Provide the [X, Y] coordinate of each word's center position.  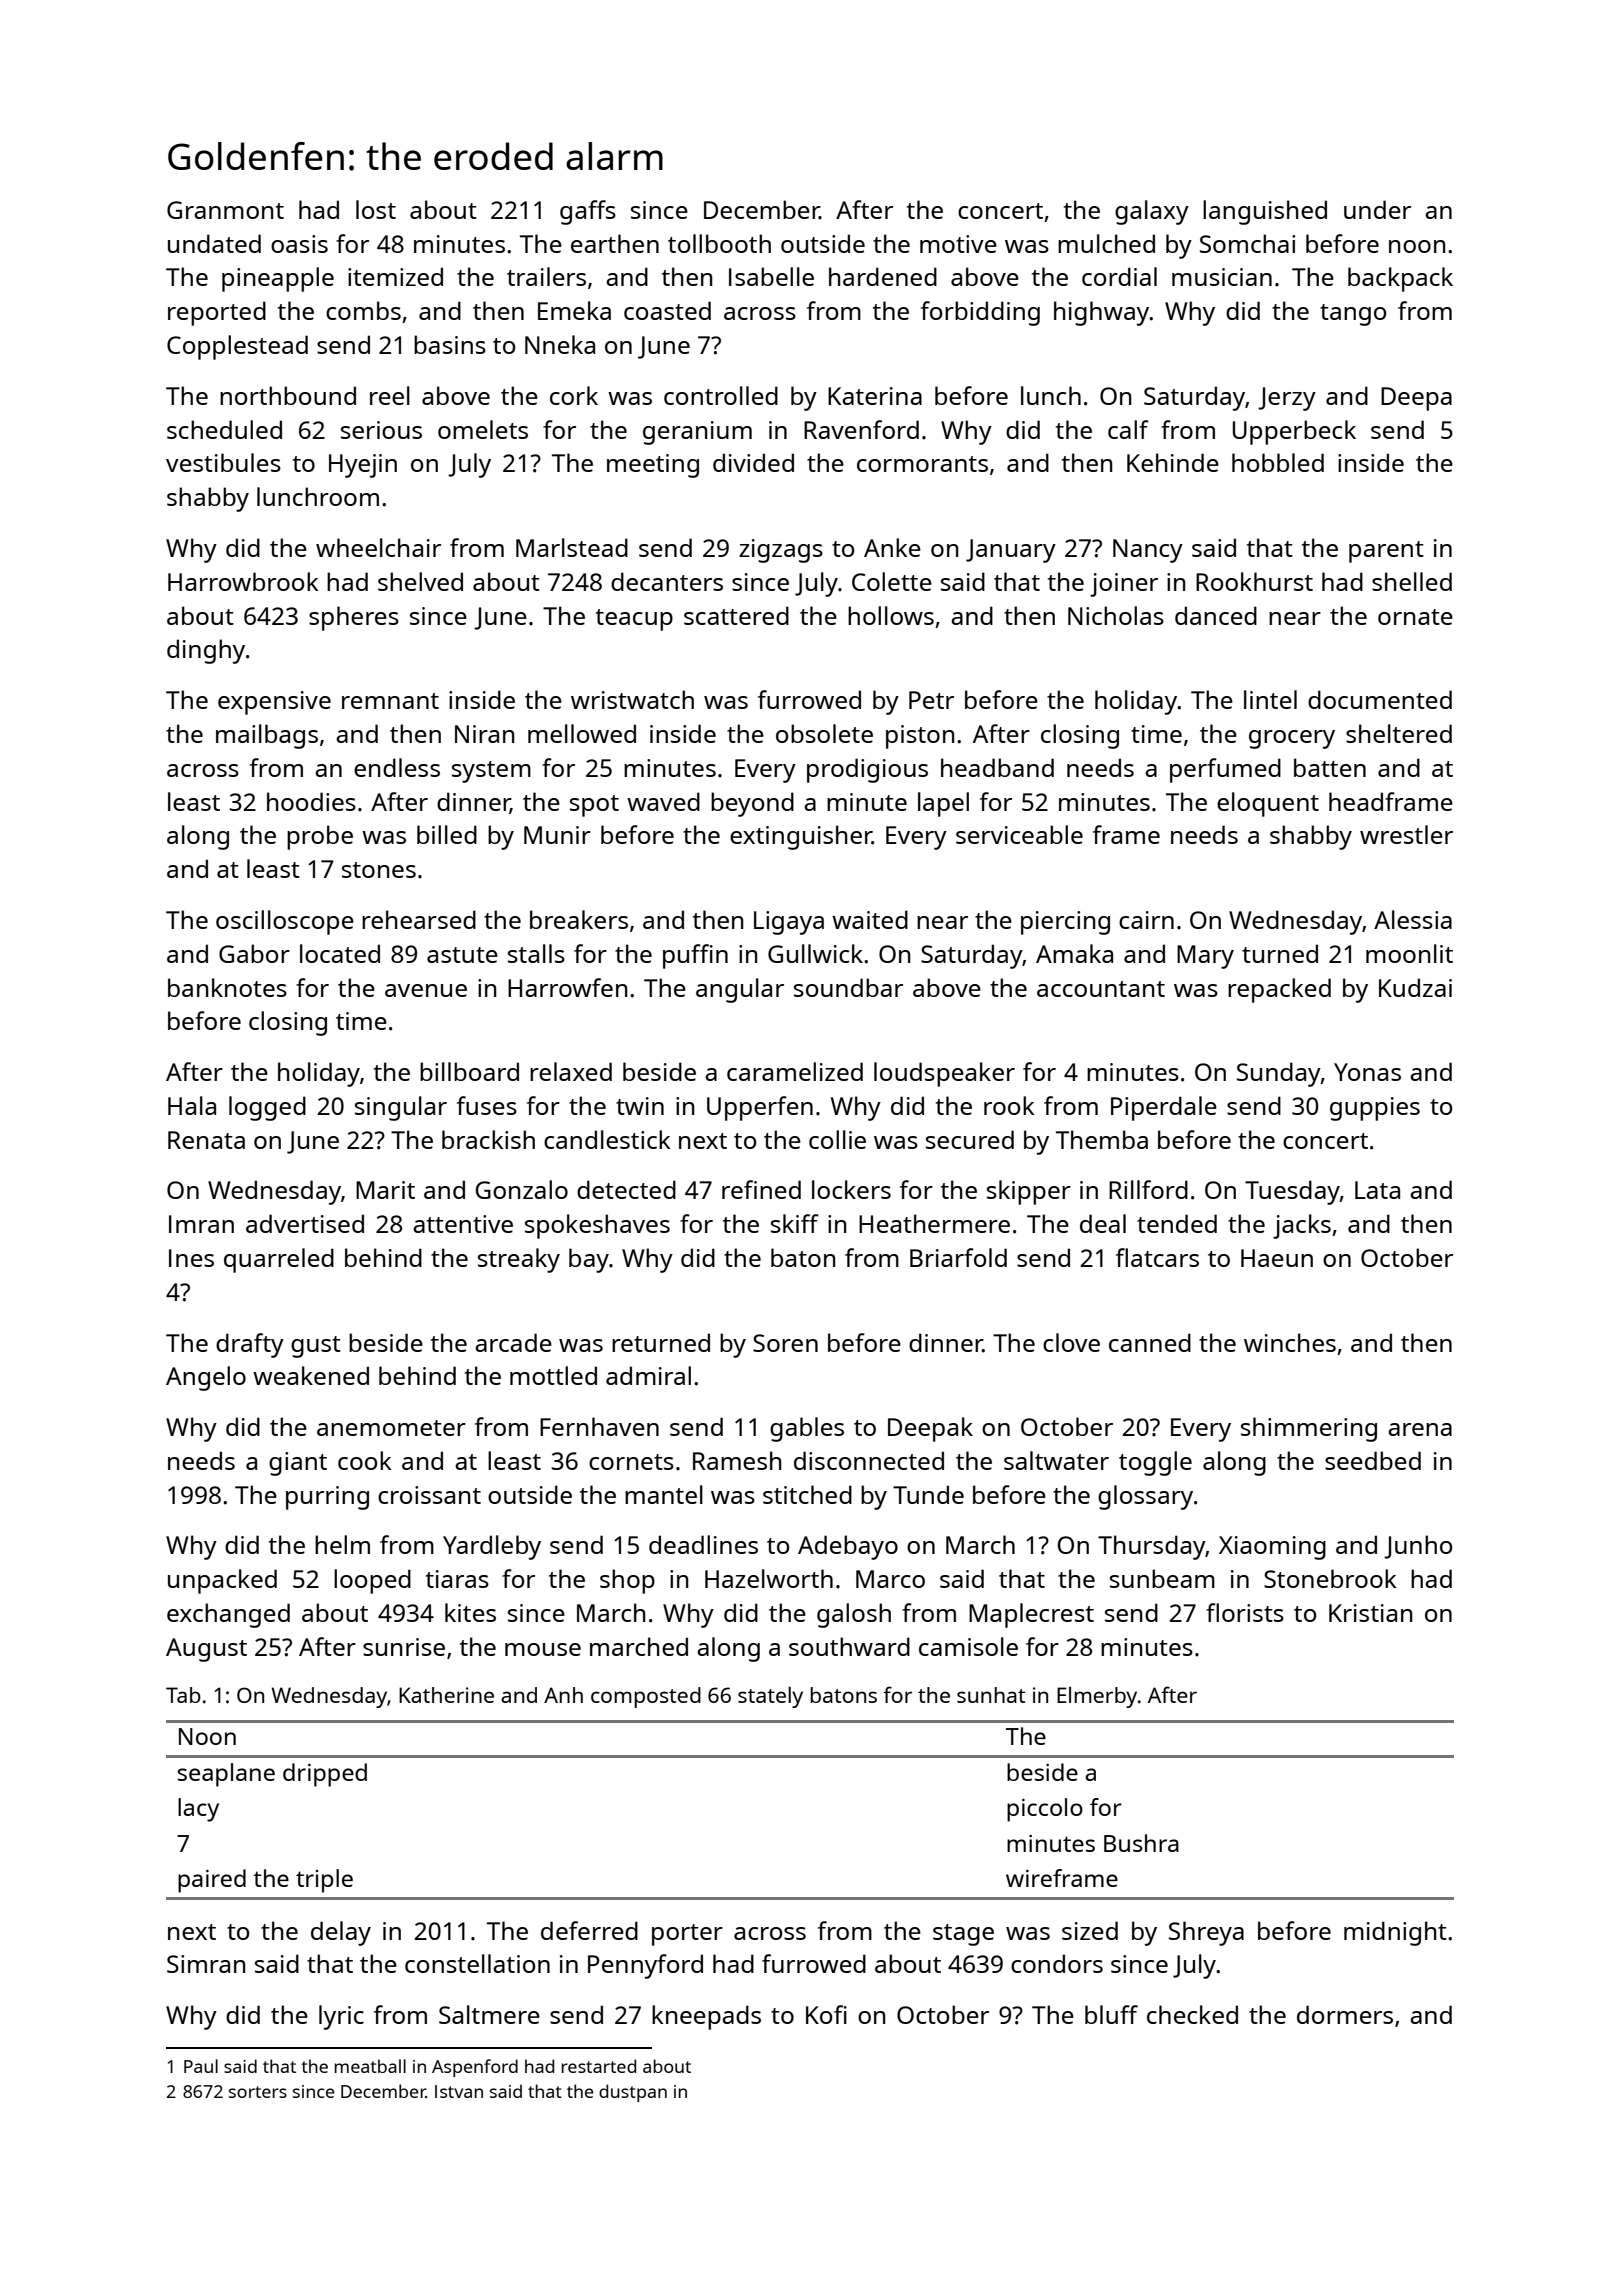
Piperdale [1164, 1108]
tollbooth [719, 243]
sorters [258, 2092]
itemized [395, 276]
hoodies [311, 801]
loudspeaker [944, 1074]
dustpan [633, 2093]
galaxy [1152, 212]
